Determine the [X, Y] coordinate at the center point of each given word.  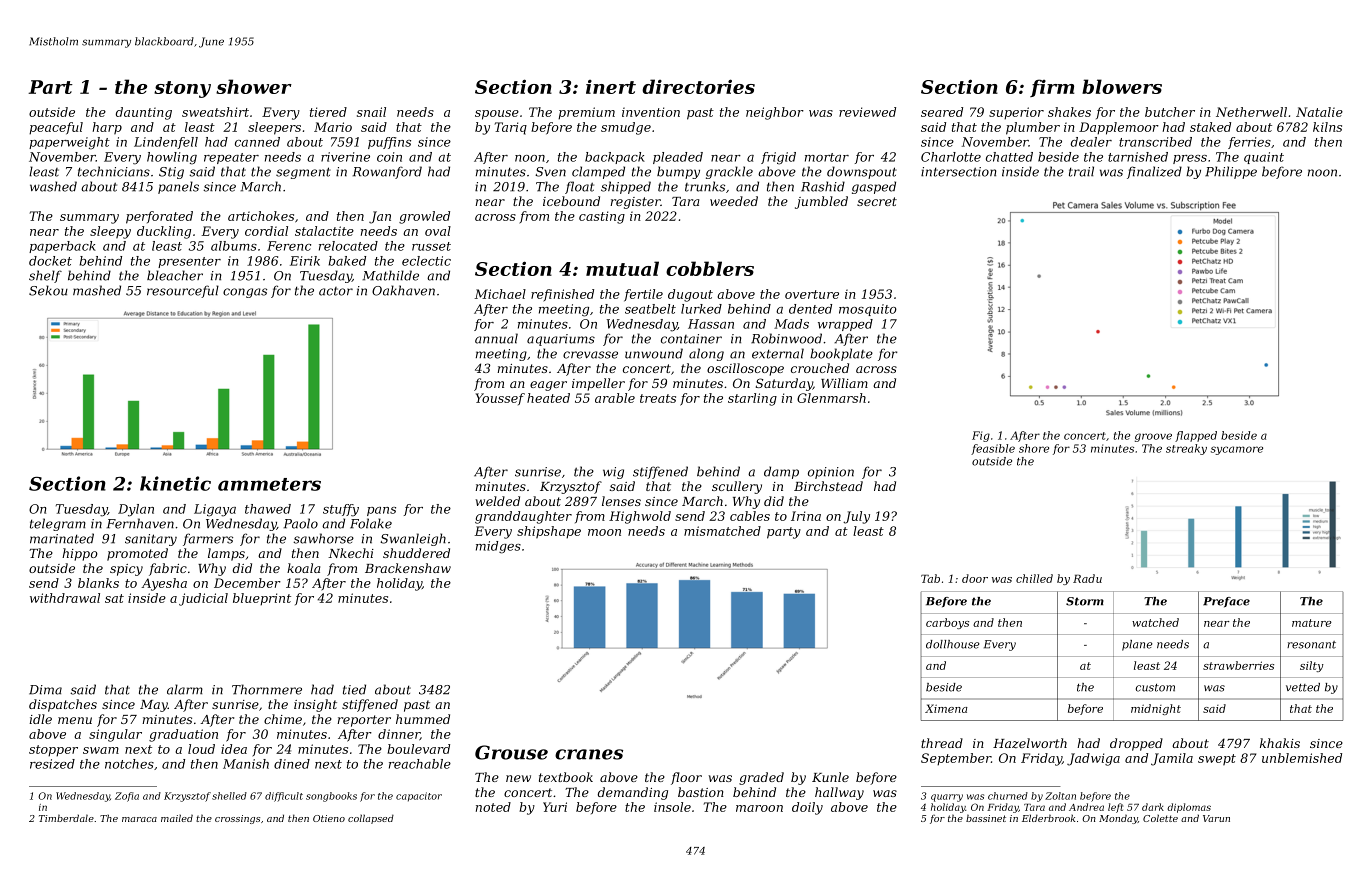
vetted [1303, 687]
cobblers [710, 268]
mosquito [868, 310]
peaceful [56, 128]
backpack [615, 158]
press [1190, 159]
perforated [159, 217]
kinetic [175, 483]
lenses [621, 501]
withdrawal [65, 598]
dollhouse [953, 644]
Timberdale [66, 818]
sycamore [1237, 450]
